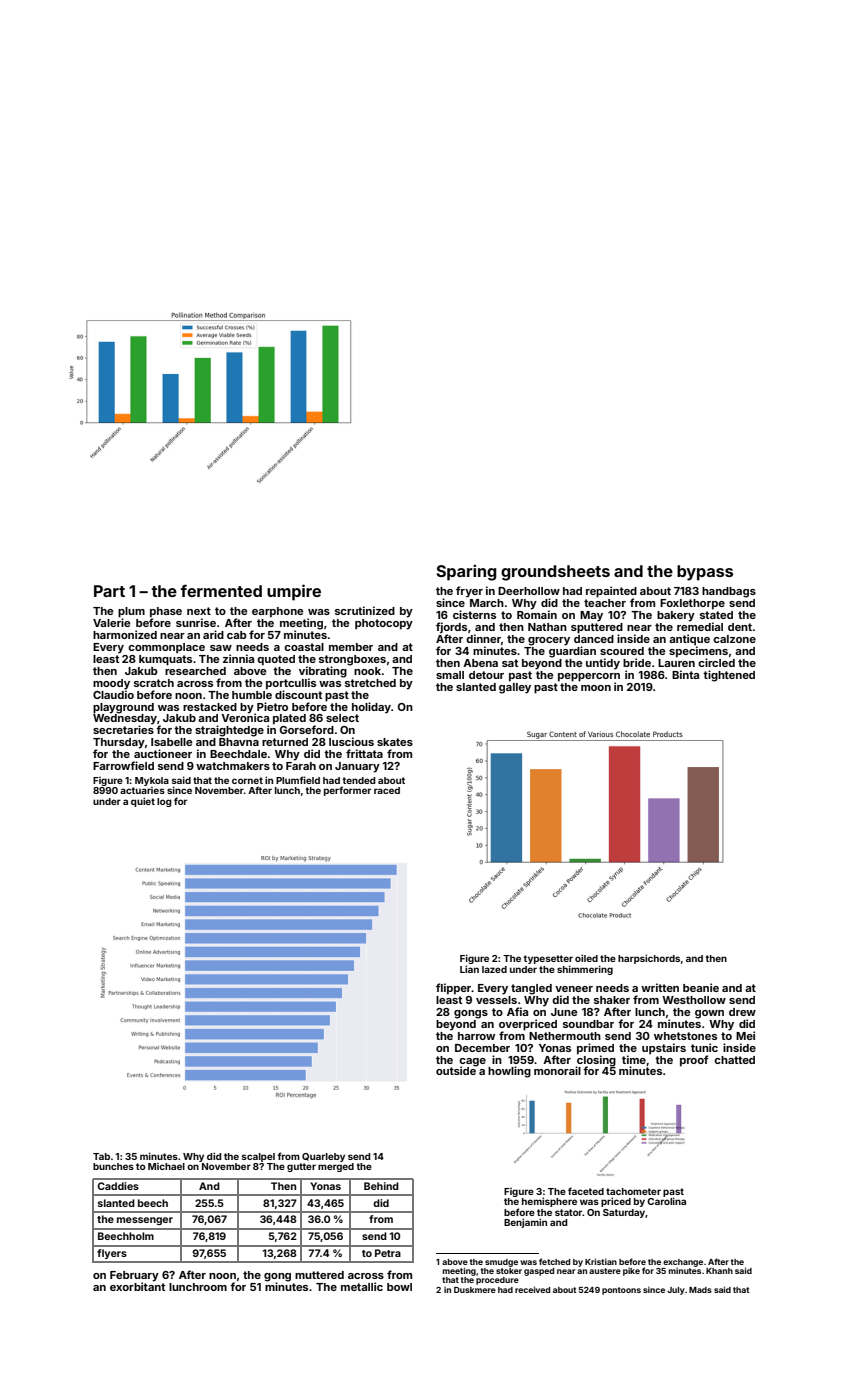  Describe the element at coordinates (294, 592) in the screenshot. I see `umpire` at that location.
